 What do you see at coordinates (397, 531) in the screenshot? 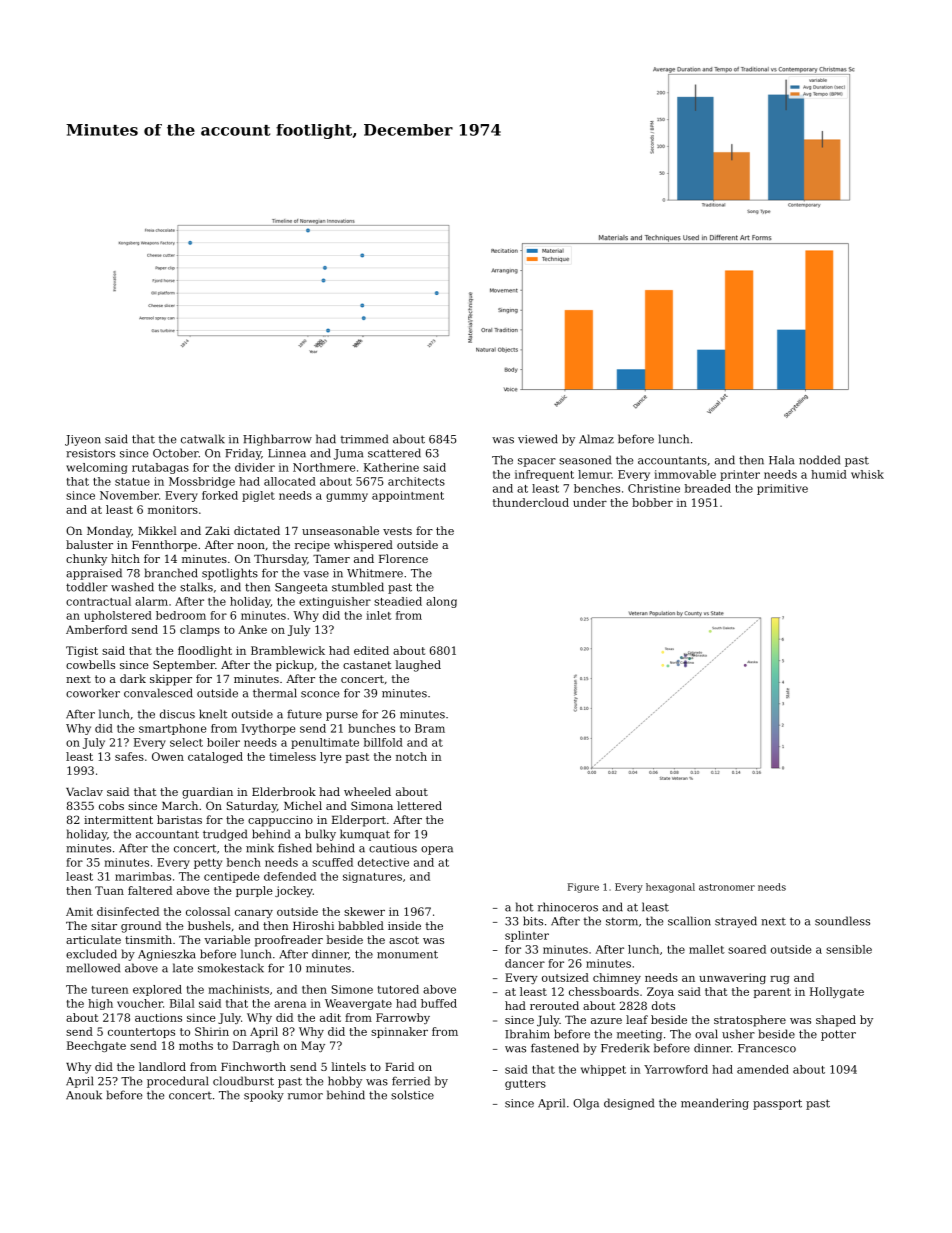
I see `vests` at bounding box center [397, 531].
